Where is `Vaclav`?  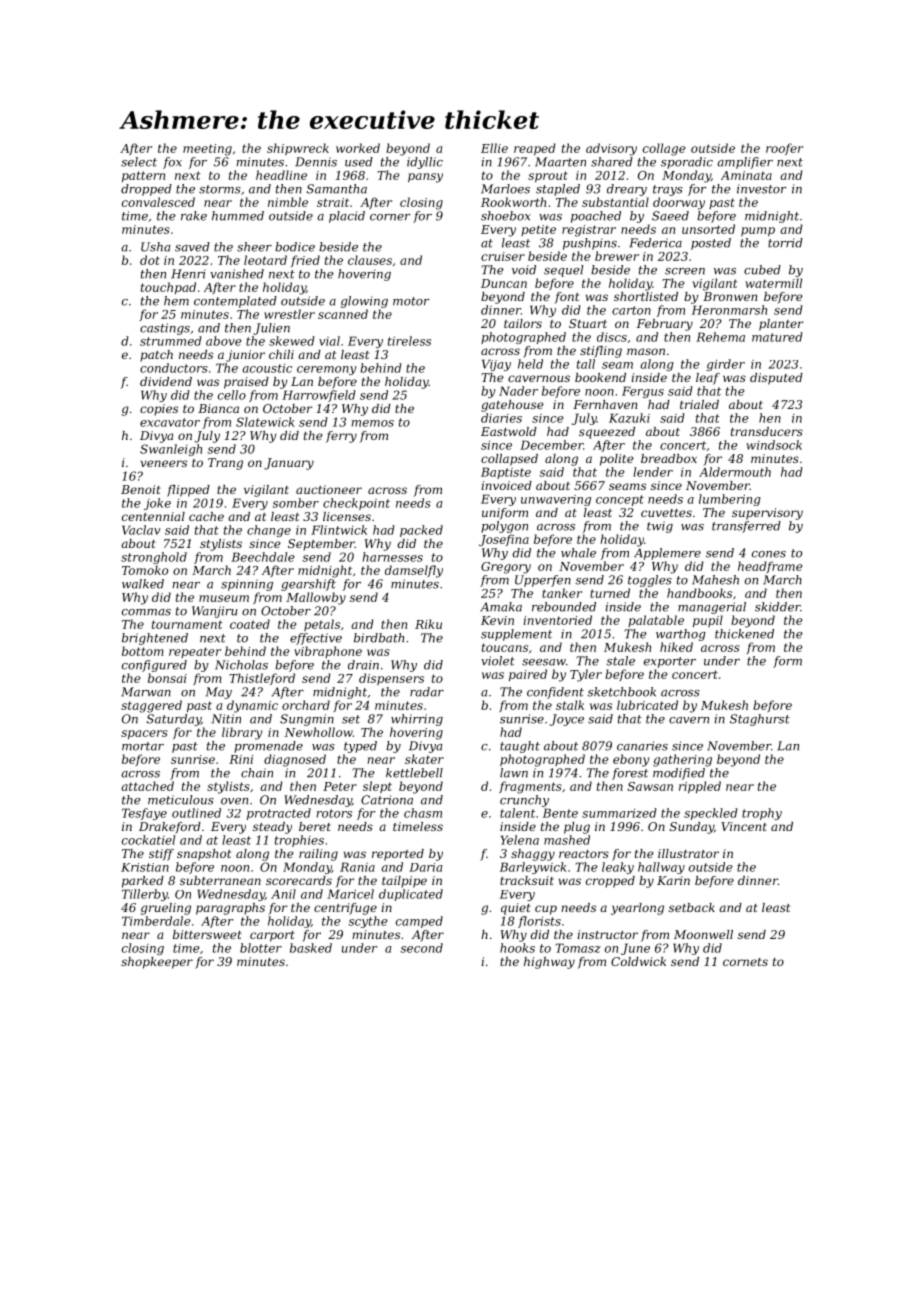 Vaclav is located at coordinates (141, 530).
